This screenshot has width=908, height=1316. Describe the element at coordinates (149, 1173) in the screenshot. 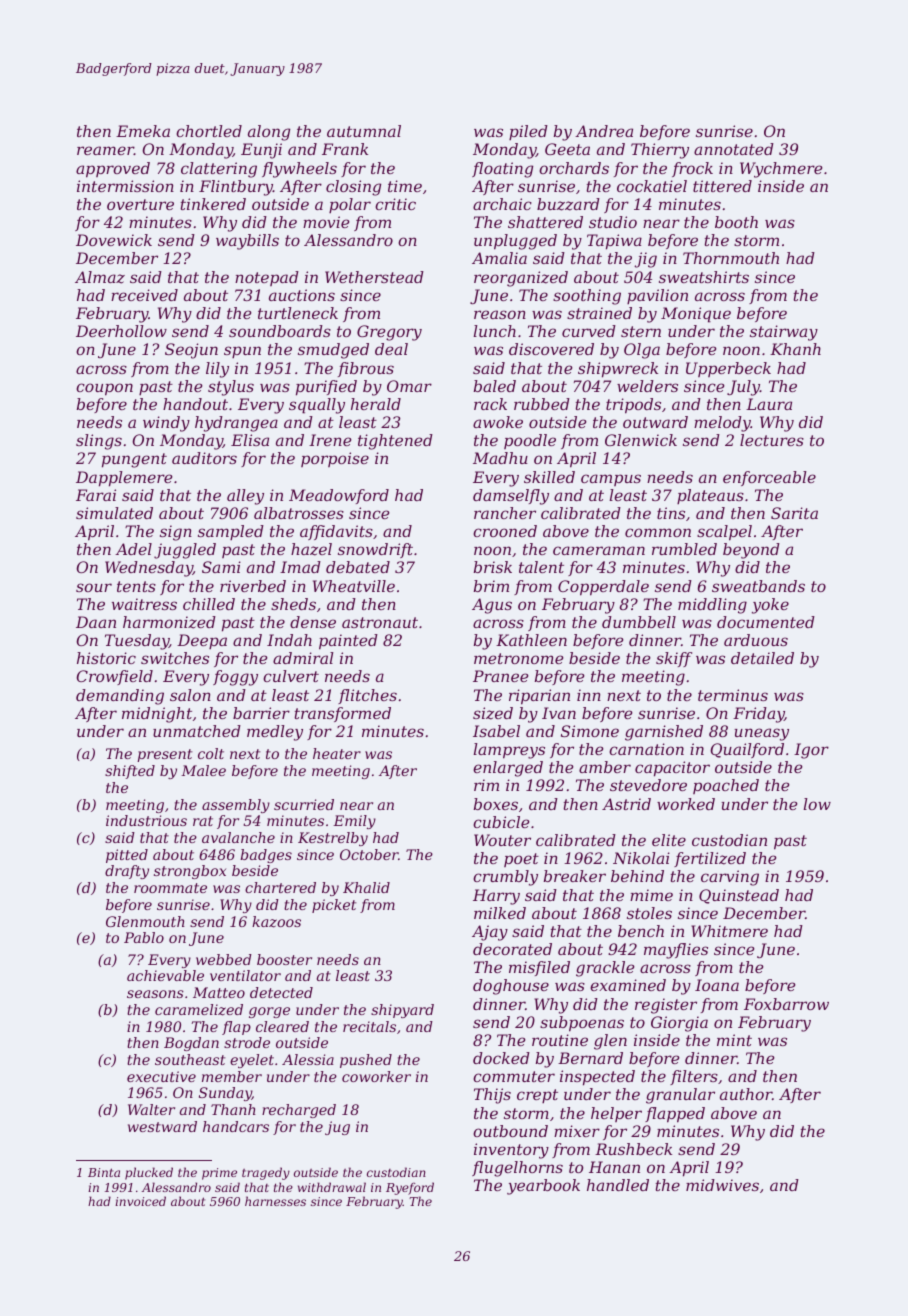

I see `plucked` at that location.
